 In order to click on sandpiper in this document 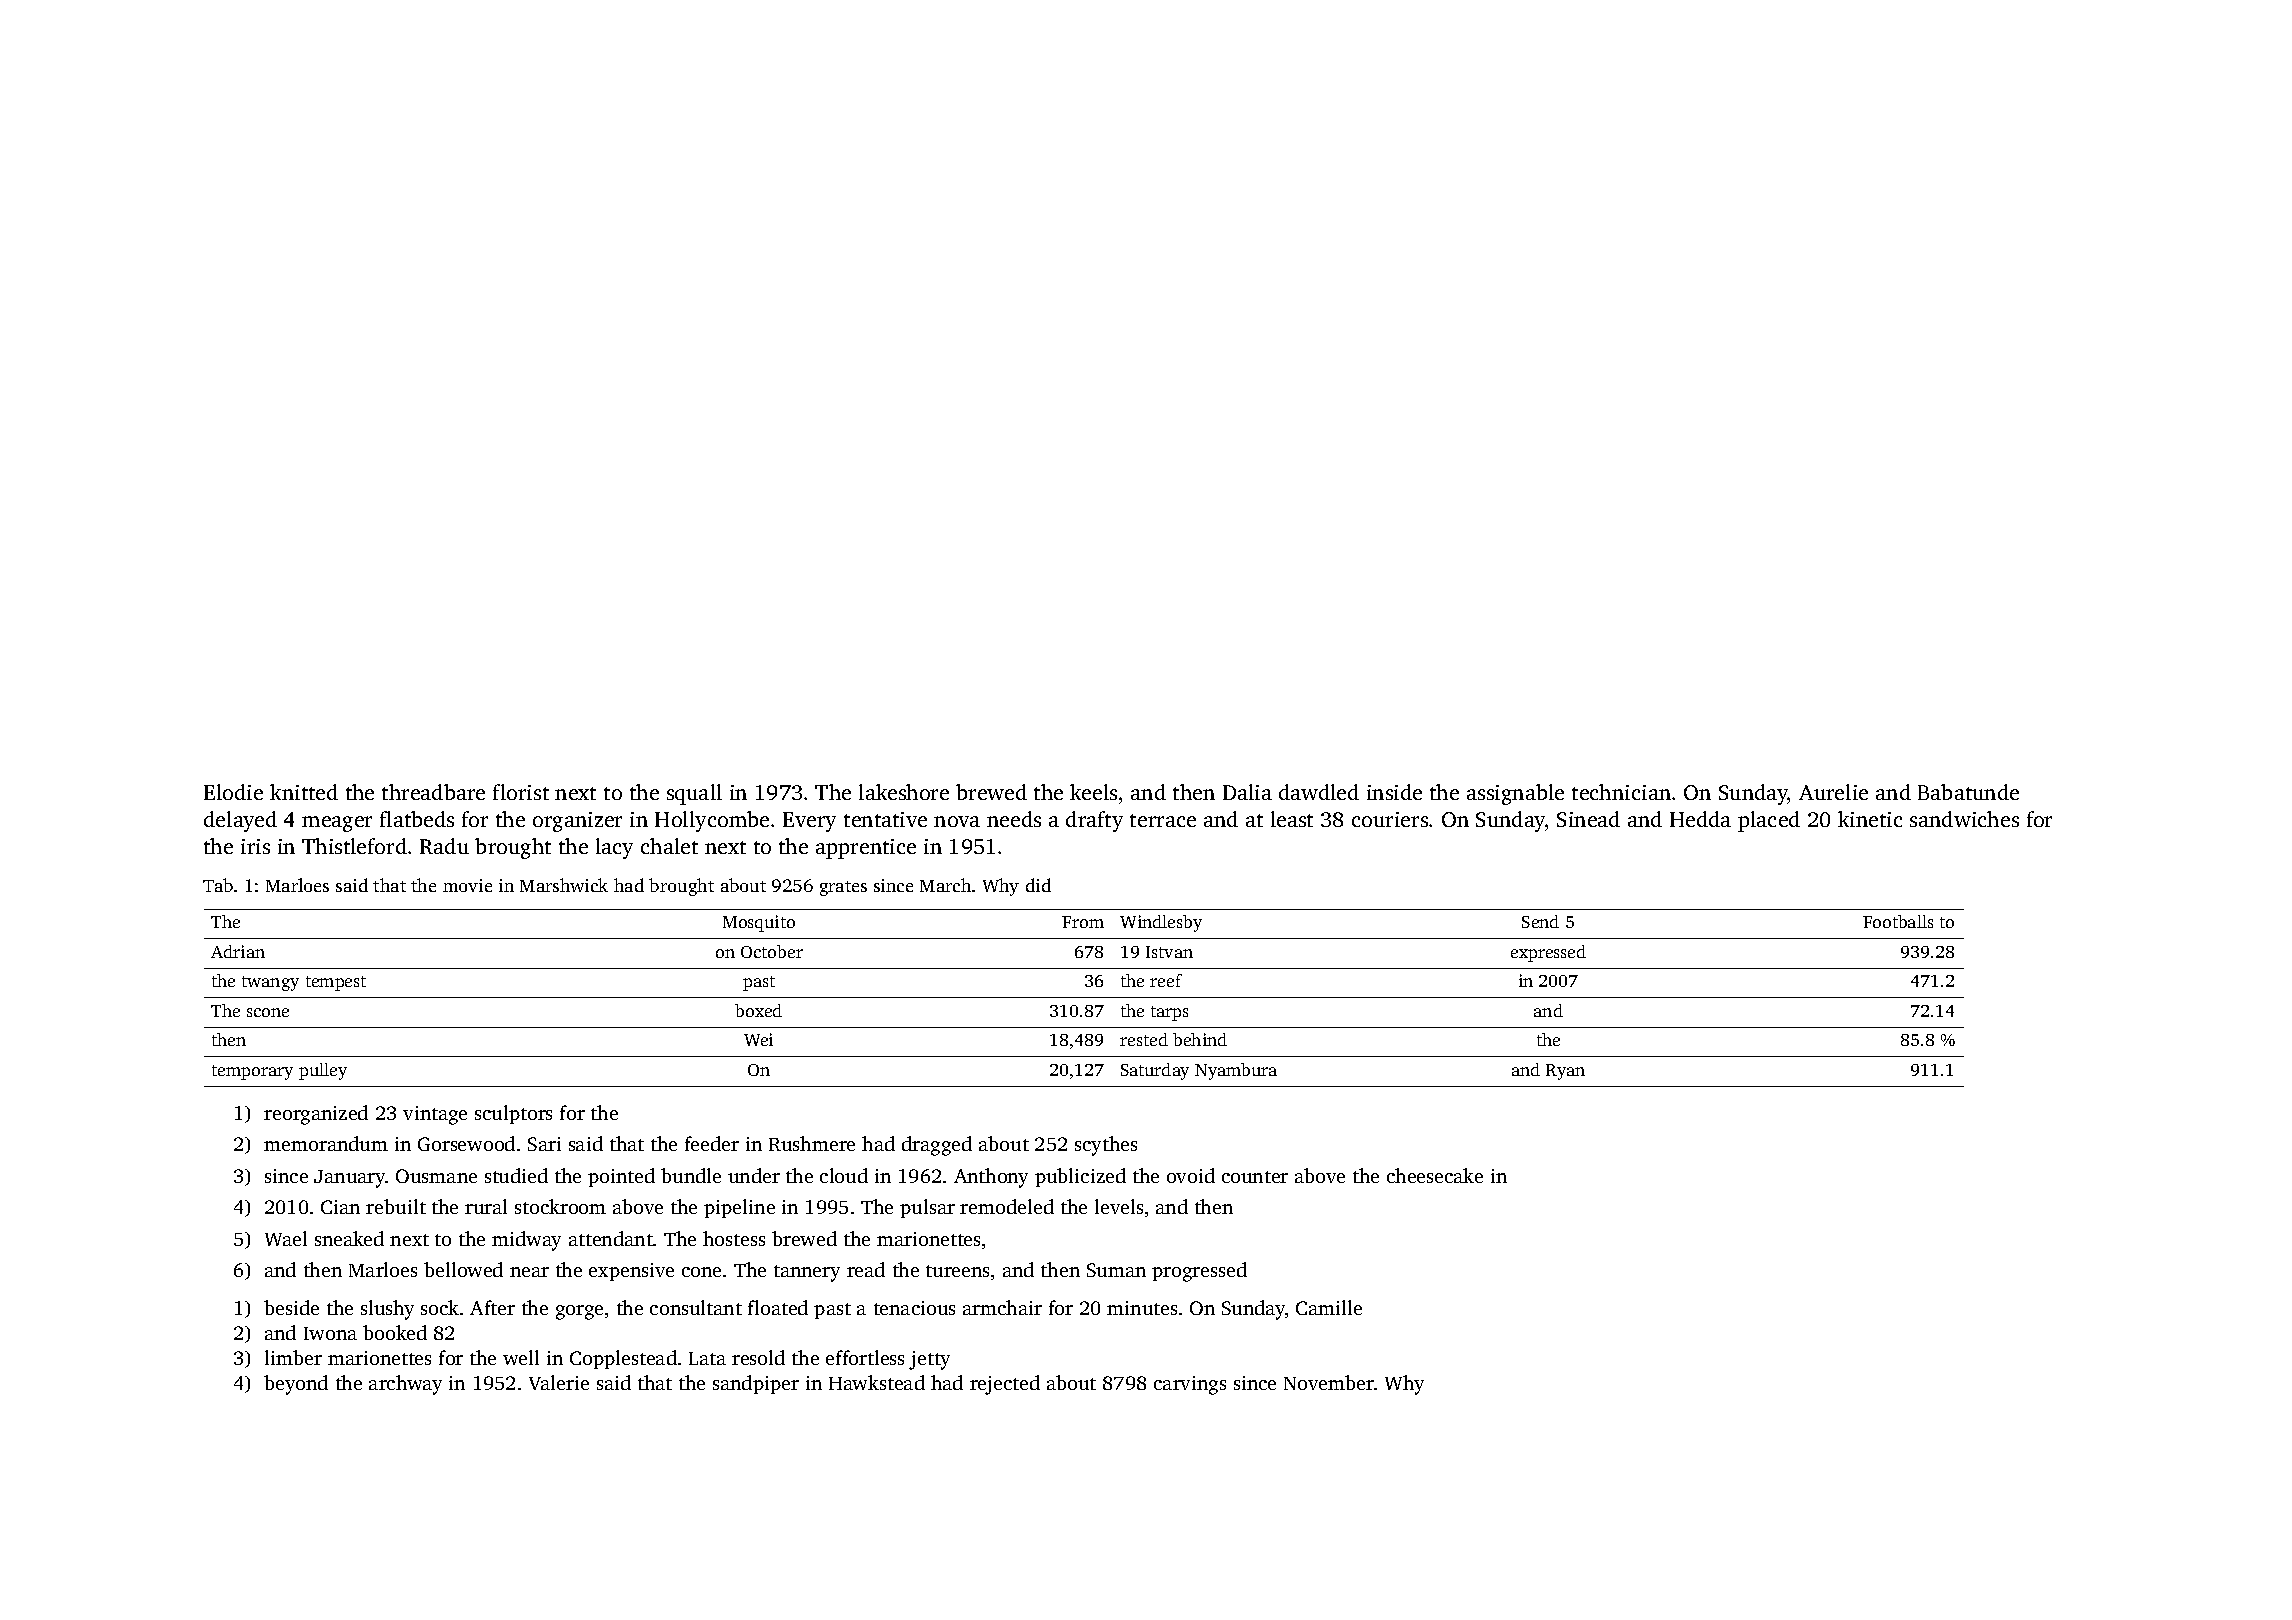, I will do `click(756, 1384)`.
